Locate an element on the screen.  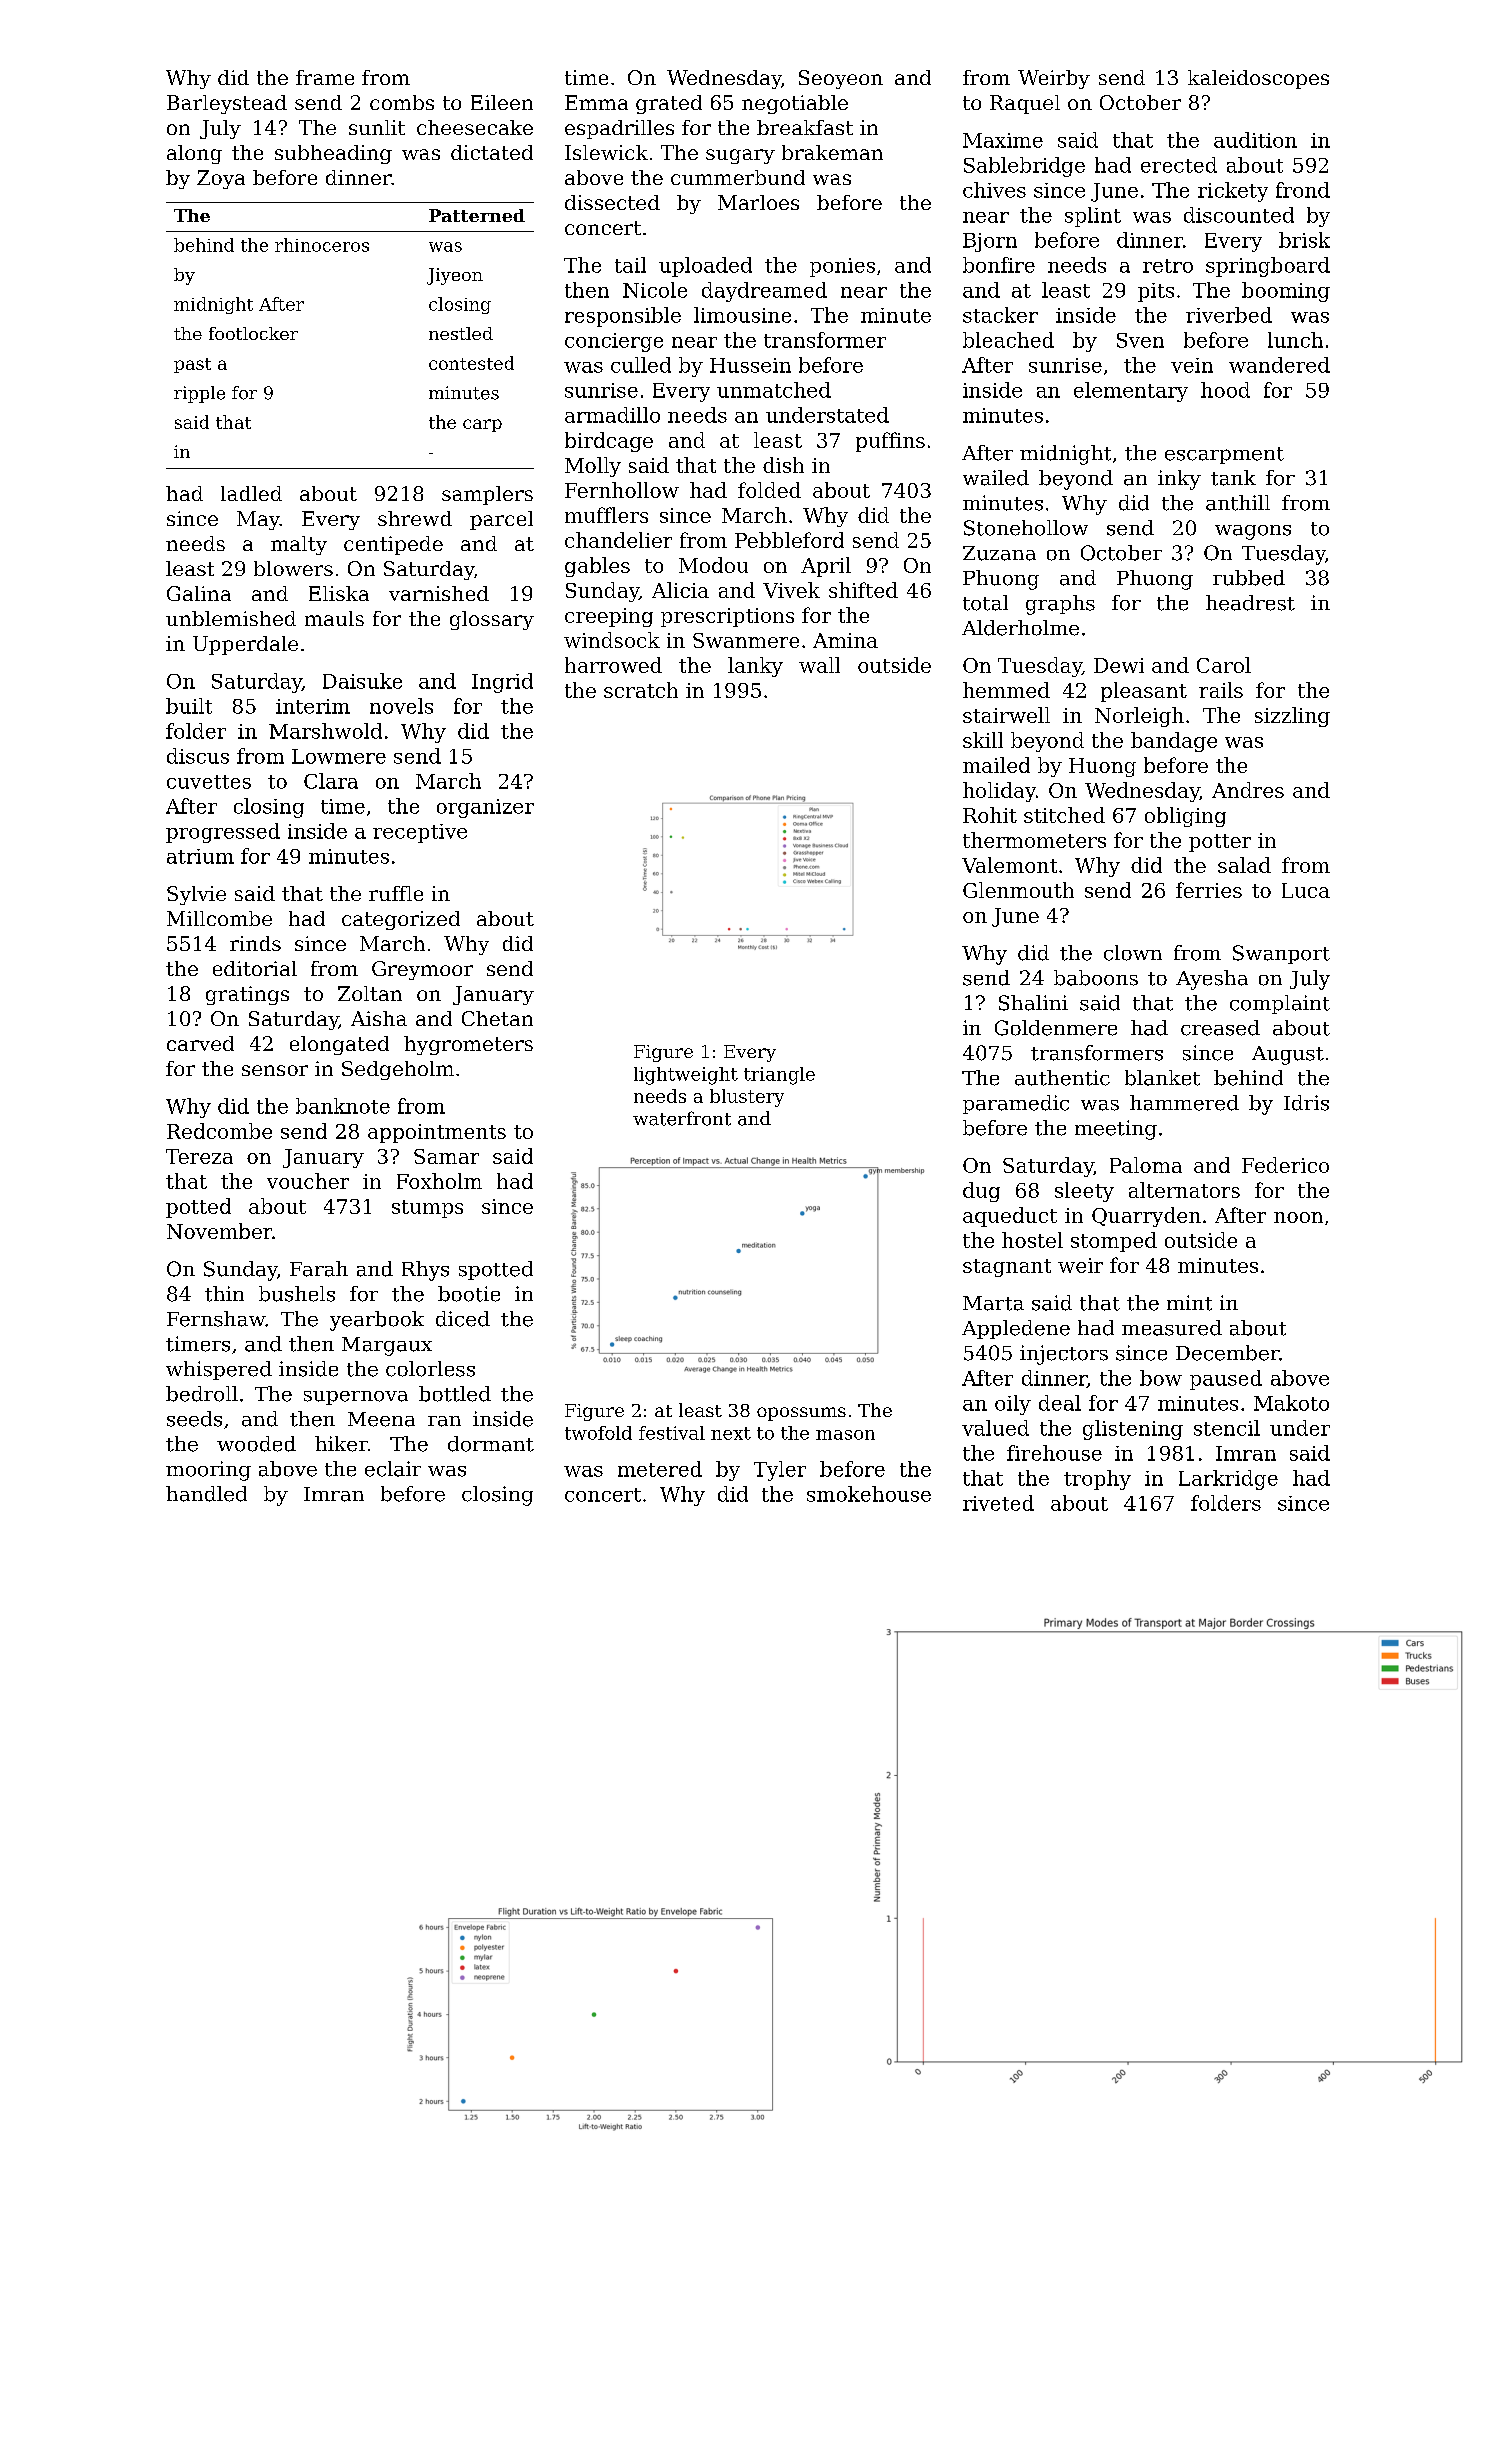
kaleidoscopes is located at coordinates (1258, 79).
